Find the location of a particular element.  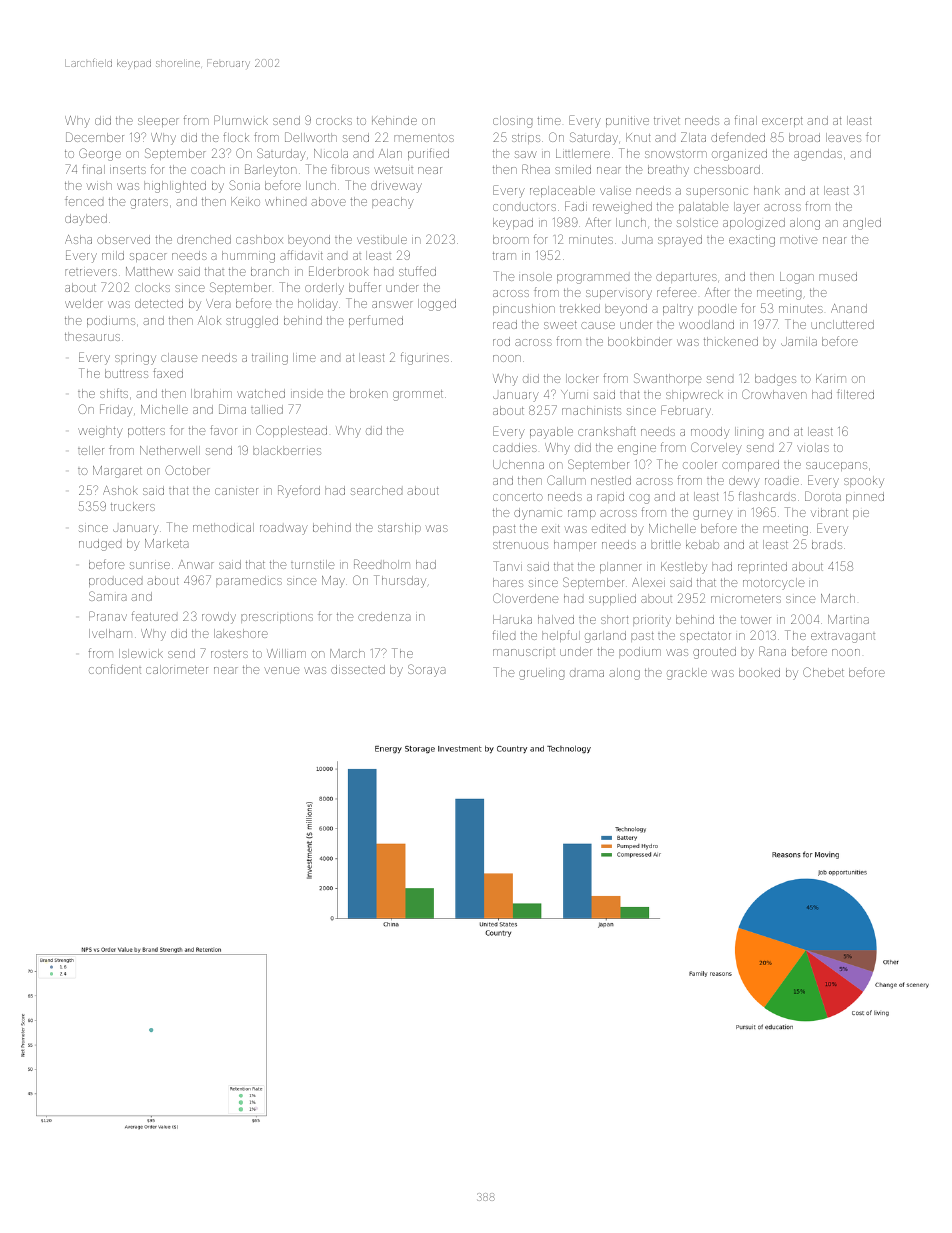

favor is located at coordinates (223, 430).
